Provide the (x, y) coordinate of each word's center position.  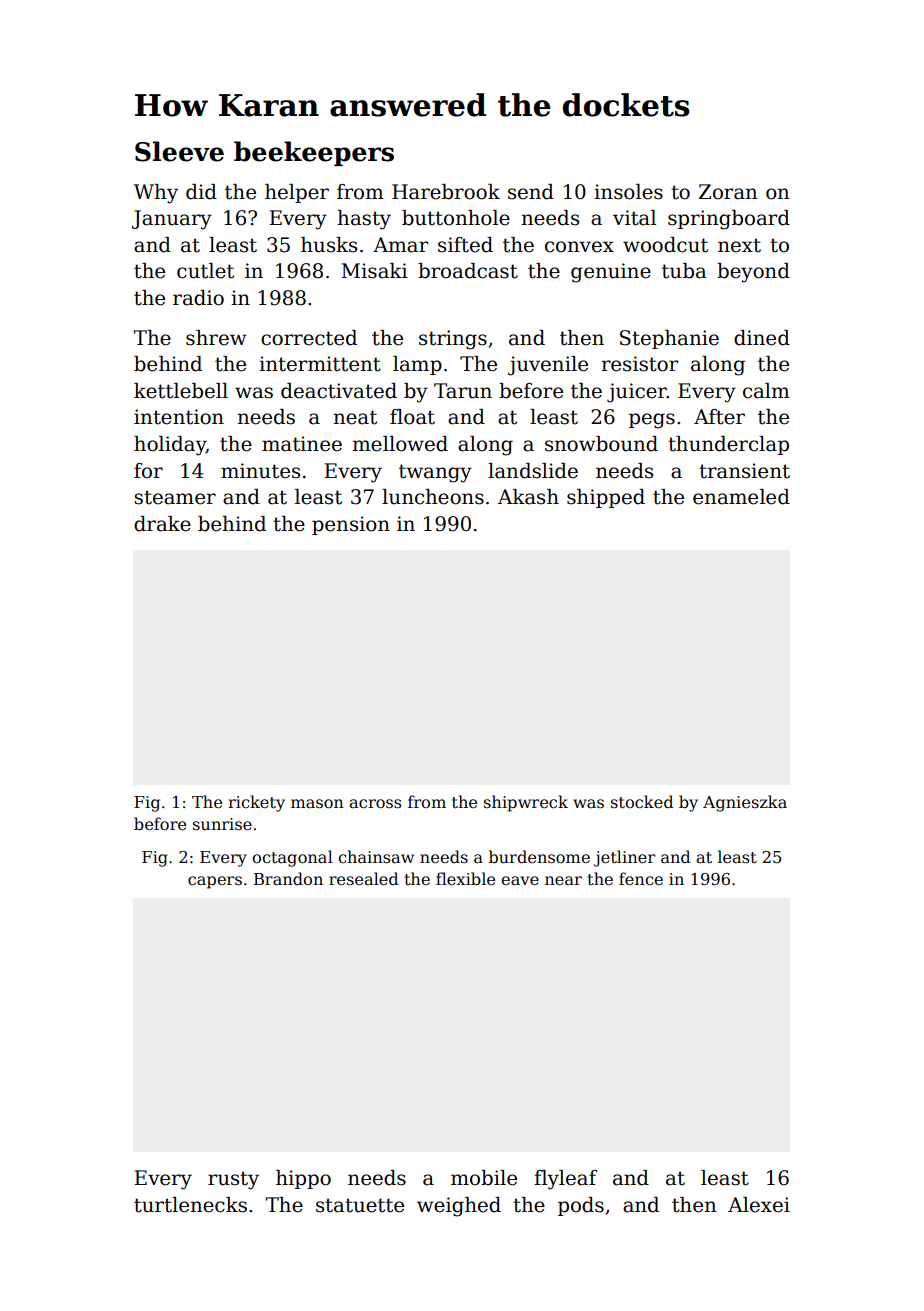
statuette (360, 1205)
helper (297, 193)
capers (215, 882)
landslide (533, 471)
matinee (302, 444)
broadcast (468, 271)
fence (641, 879)
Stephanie (669, 339)
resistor (639, 364)
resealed (363, 879)
